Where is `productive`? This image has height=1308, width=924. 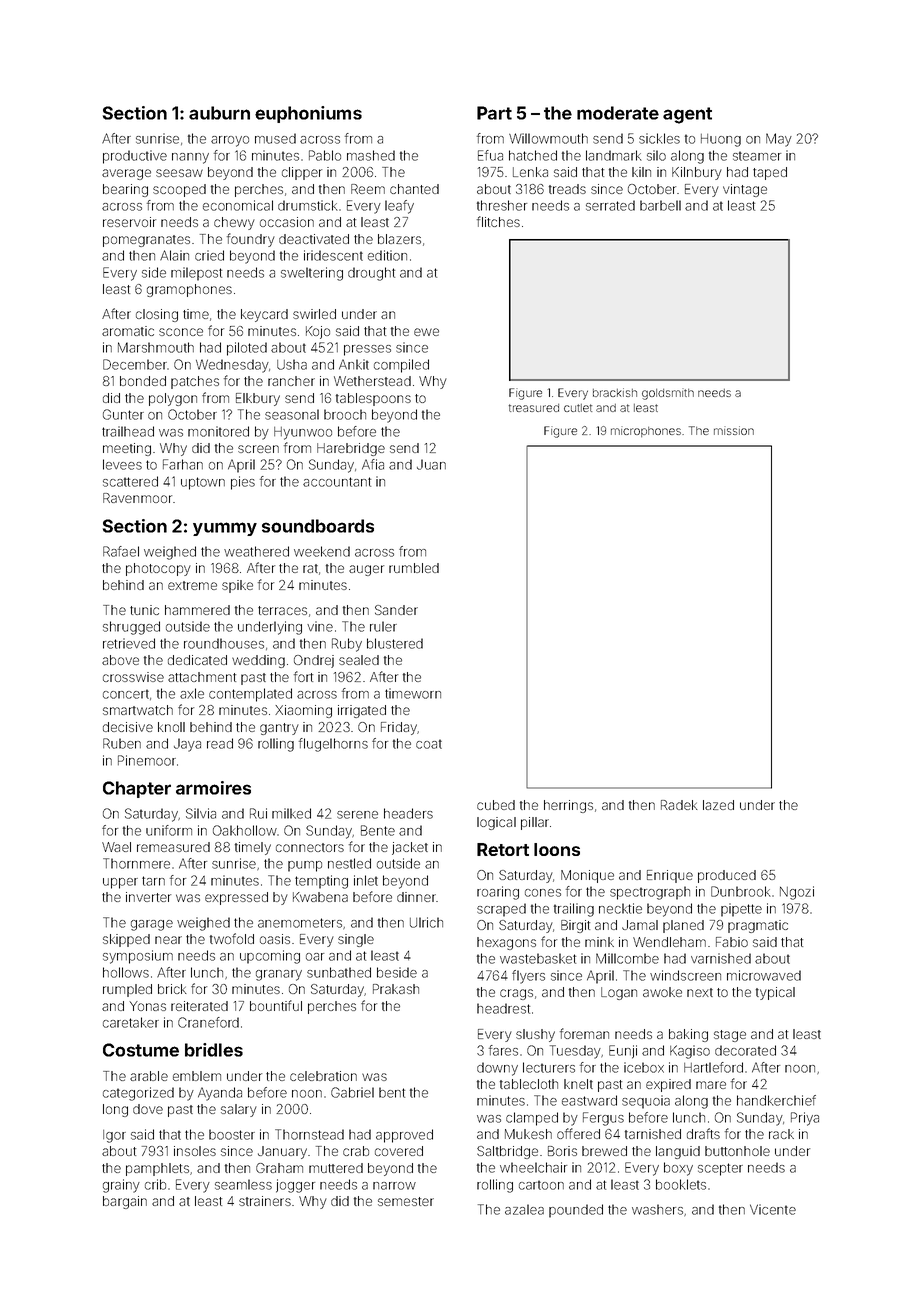 productive is located at coordinates (135, 157).
